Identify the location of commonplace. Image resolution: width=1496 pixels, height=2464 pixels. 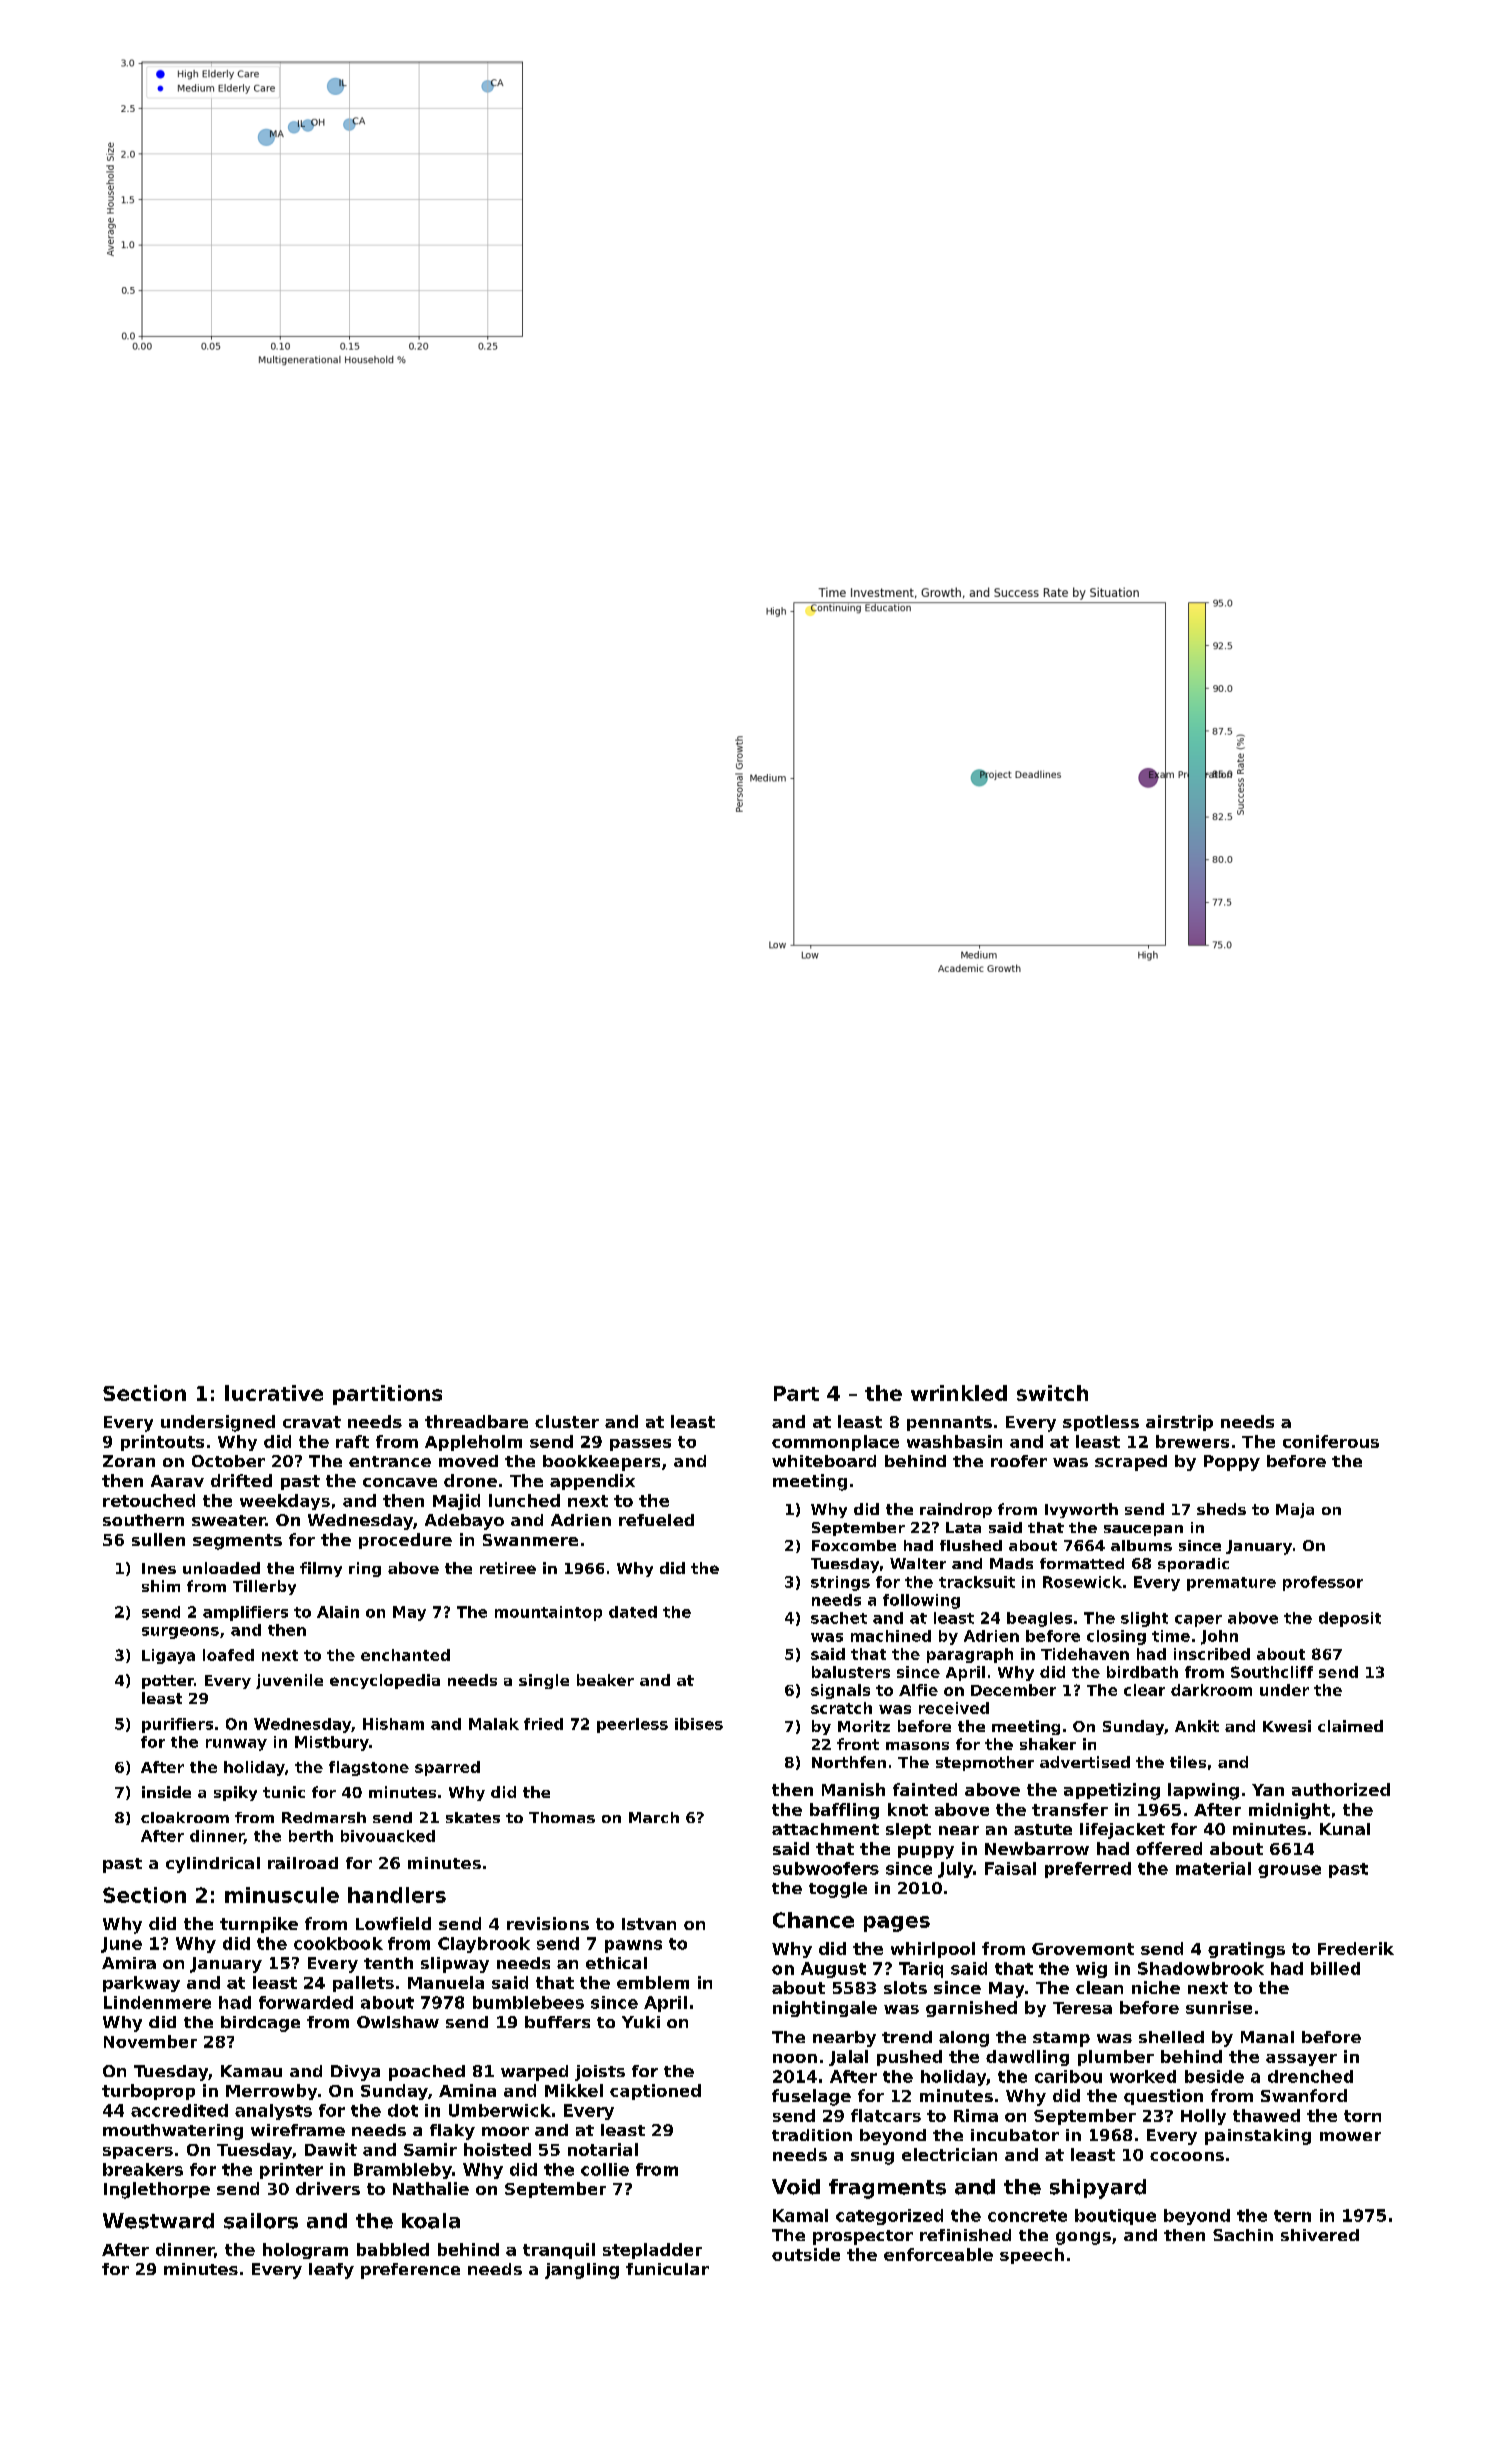
(835, 1443).
